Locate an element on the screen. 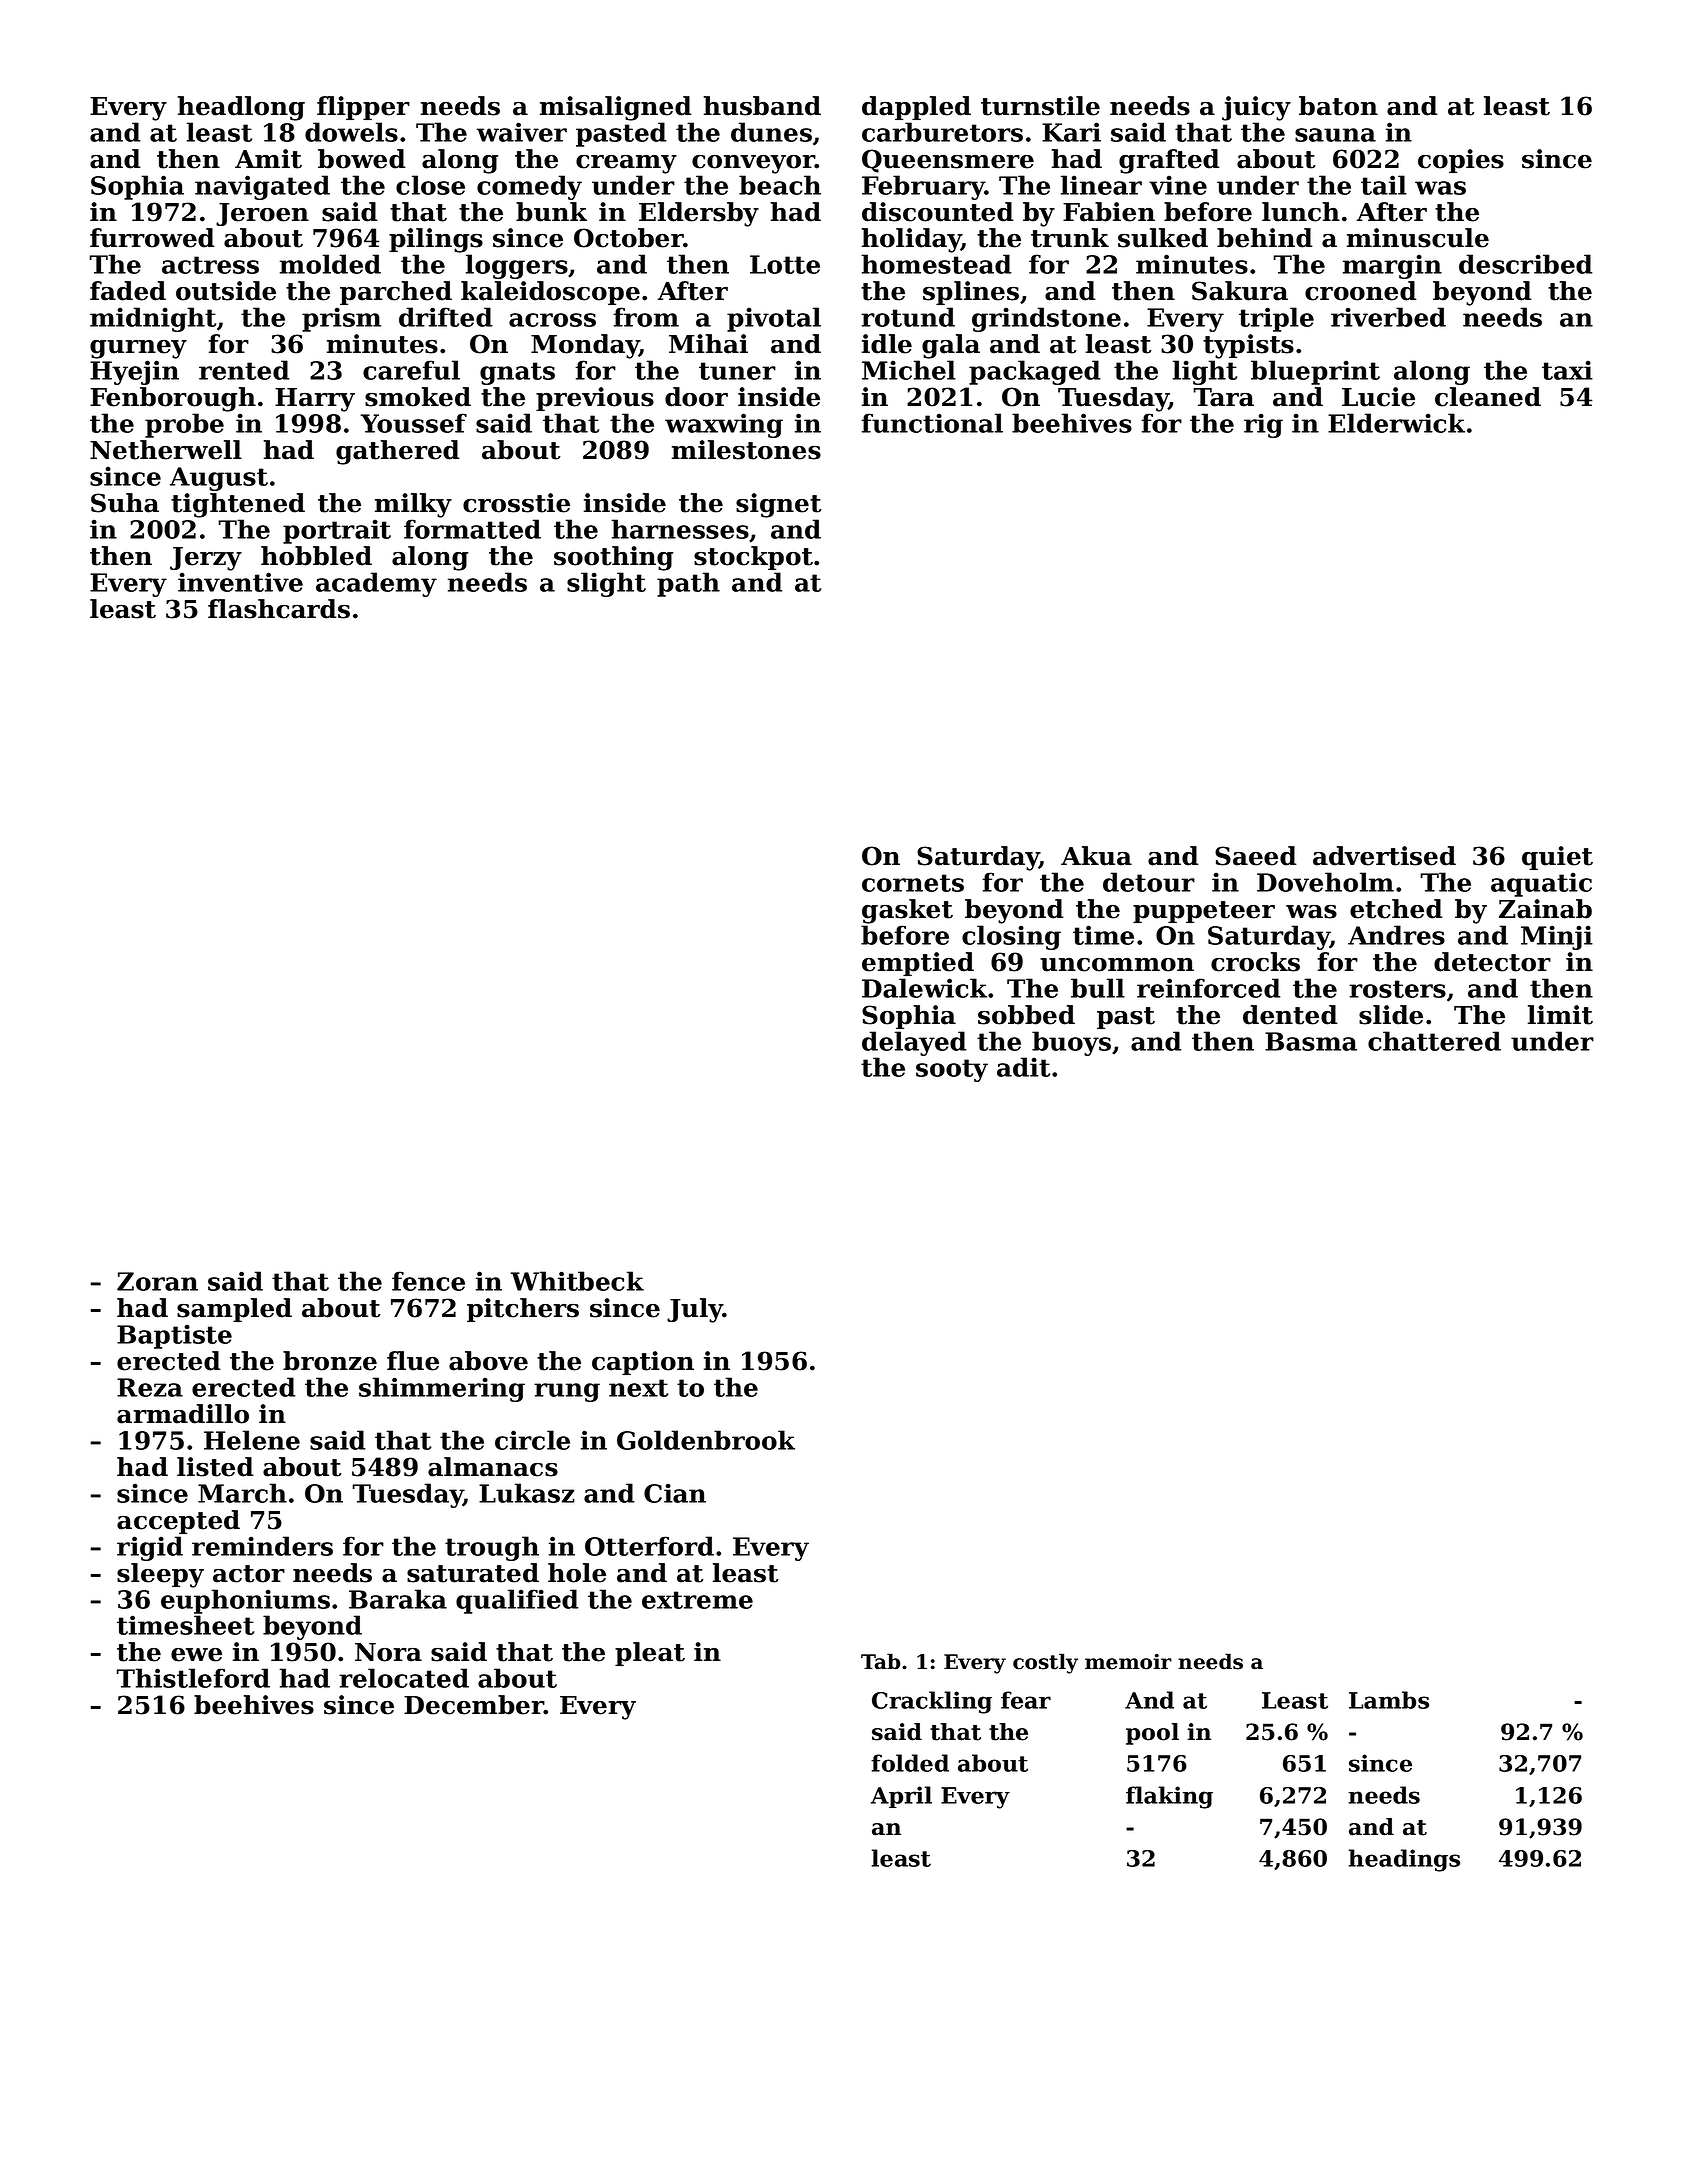 The height and width of the screenshot is (2178, 1683). headings is located at coordinates (1404, 1860).
